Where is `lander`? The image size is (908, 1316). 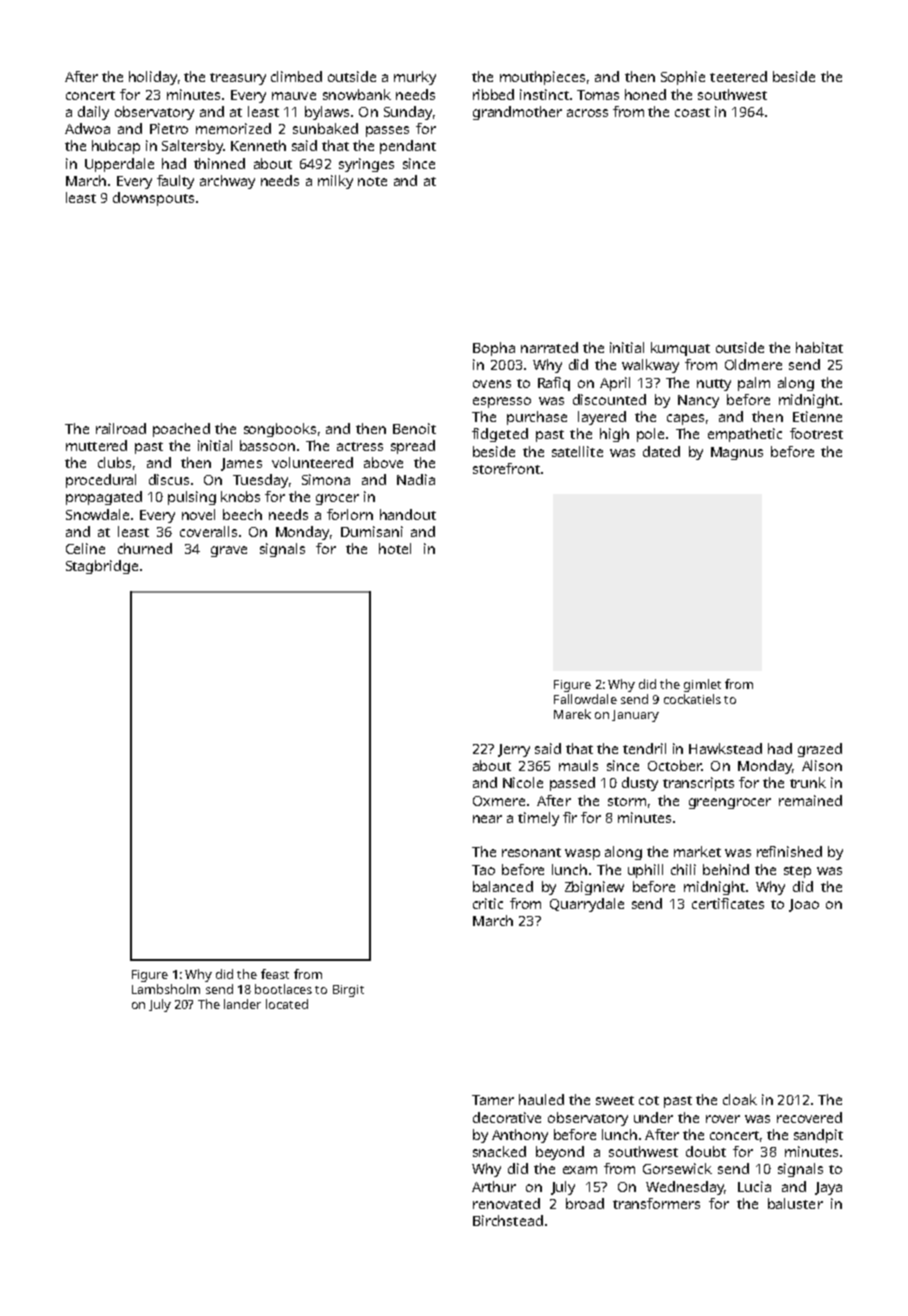
lander is located at coordinates (242, 1004).
